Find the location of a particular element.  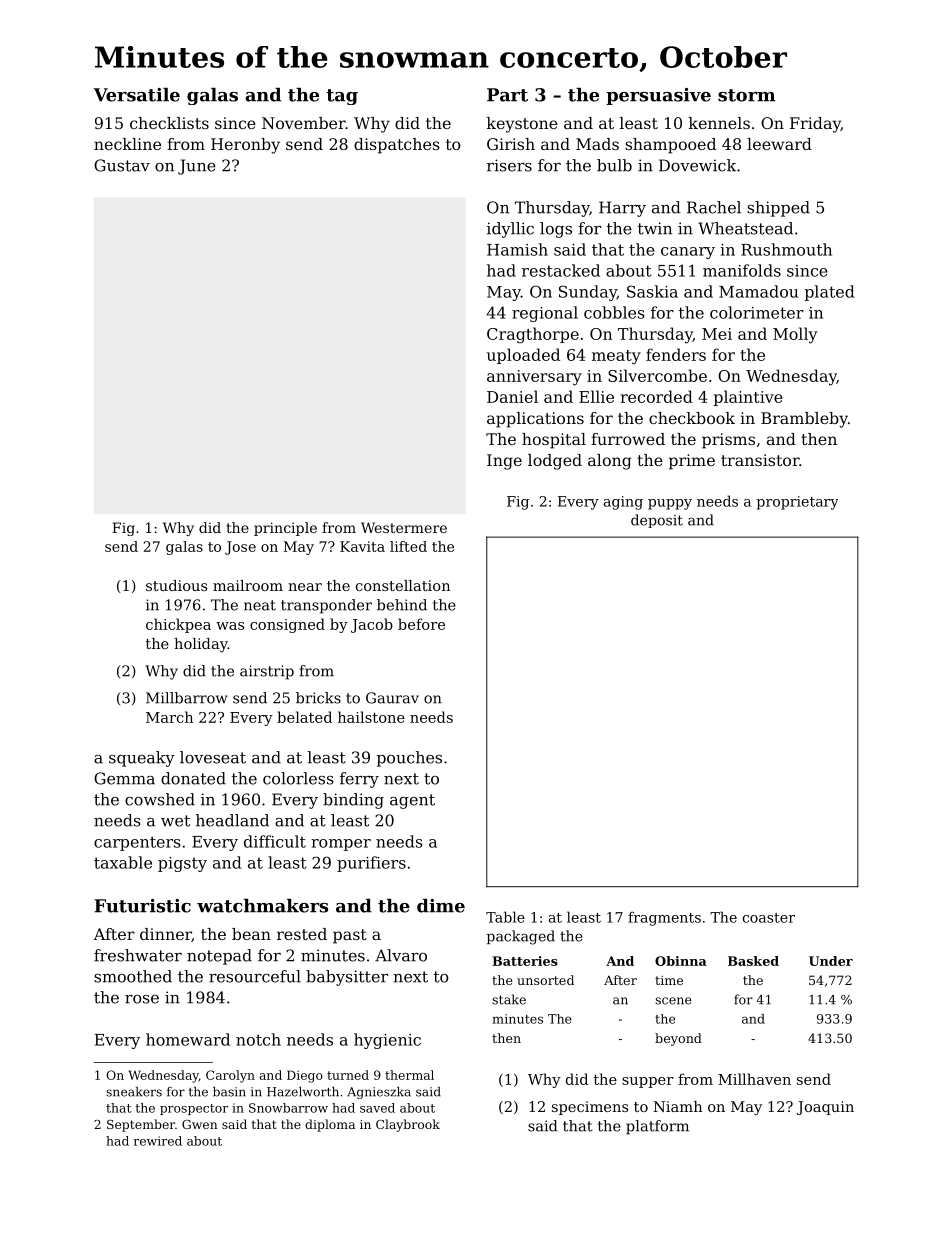

coaster is located at coordinates (769, 918).
